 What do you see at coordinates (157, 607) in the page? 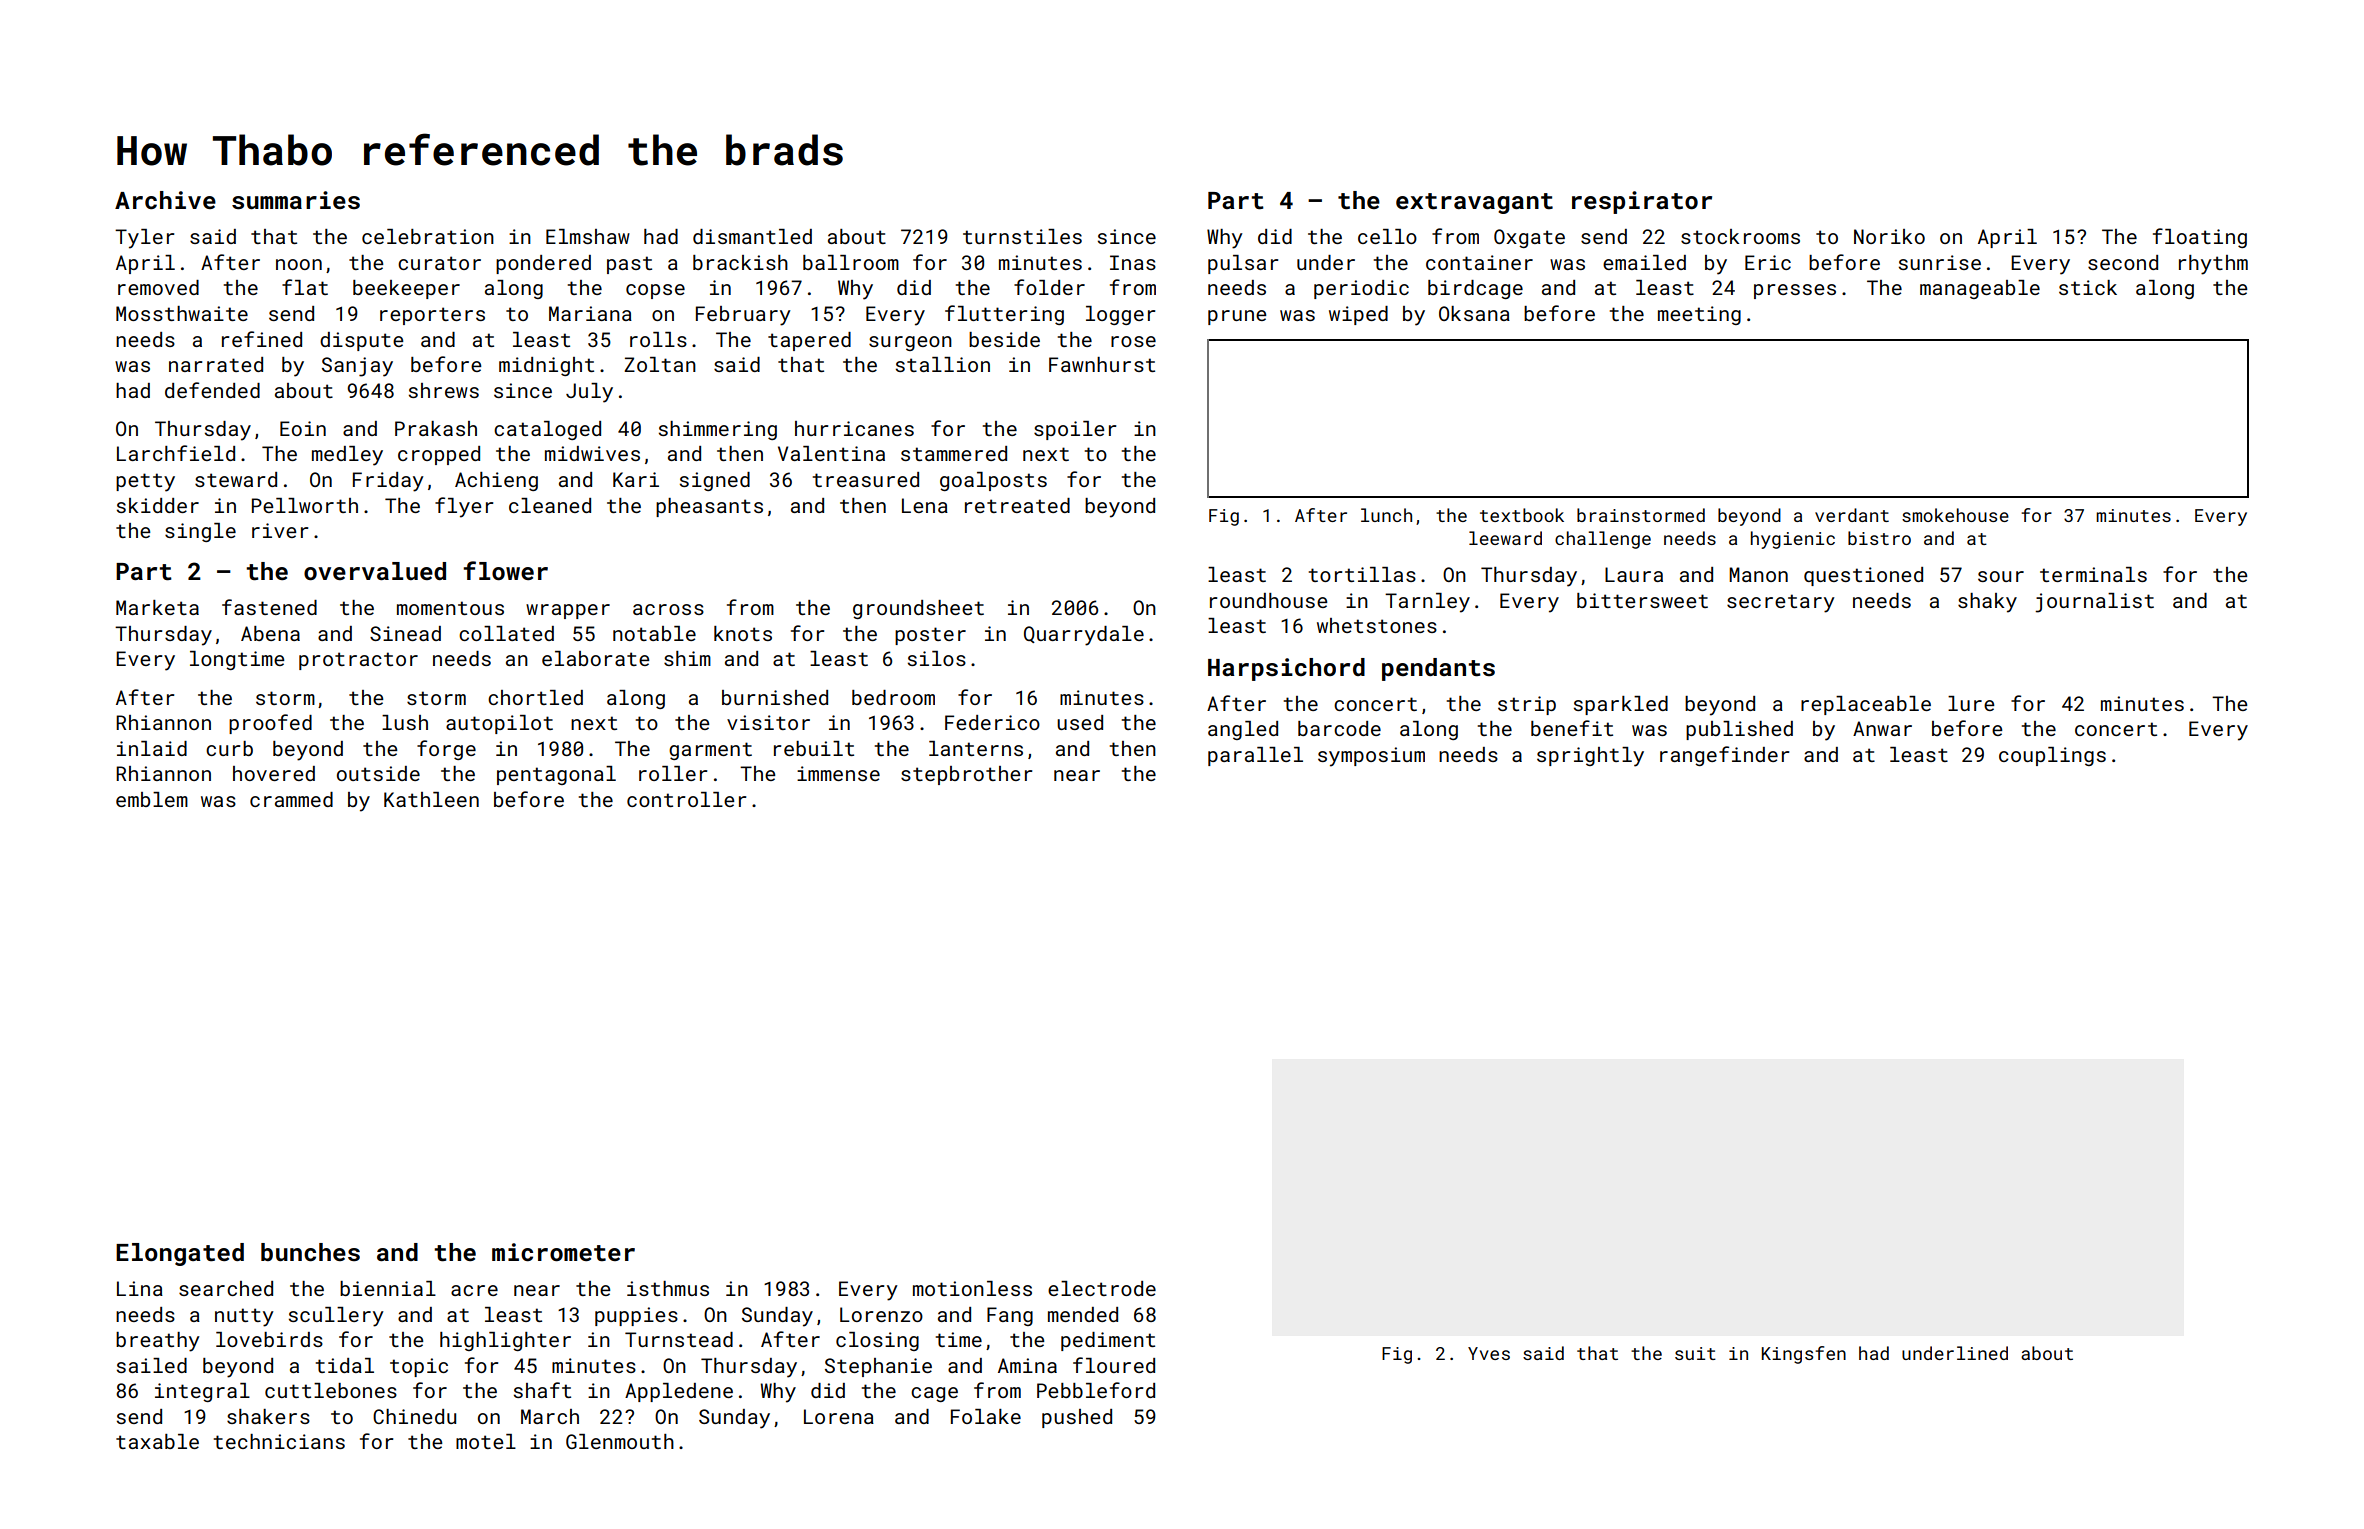
I see `Marketa` at bounding box center [157, 607].
